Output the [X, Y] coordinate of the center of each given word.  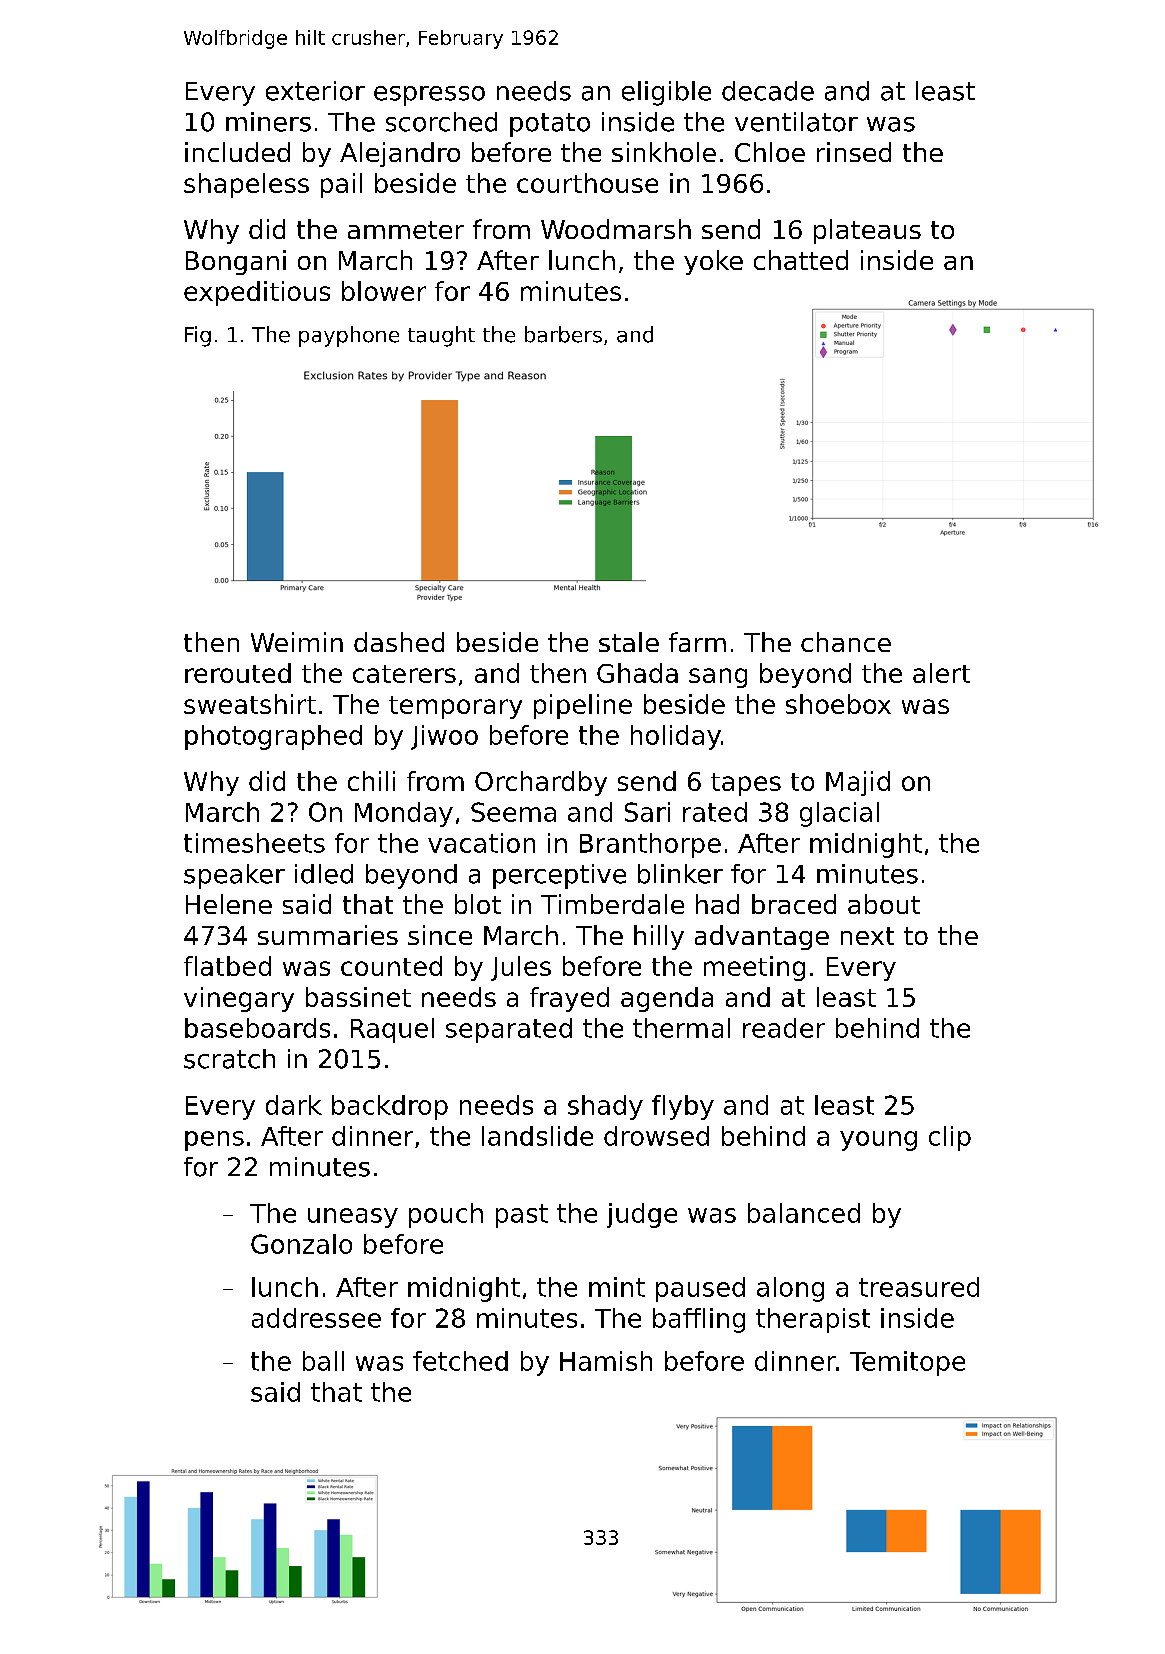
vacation [481, 843]
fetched [460, 1361]
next [867, 936]
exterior [315, 91]
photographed [273, 737]
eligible [666, 93]
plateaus [867, 231]
